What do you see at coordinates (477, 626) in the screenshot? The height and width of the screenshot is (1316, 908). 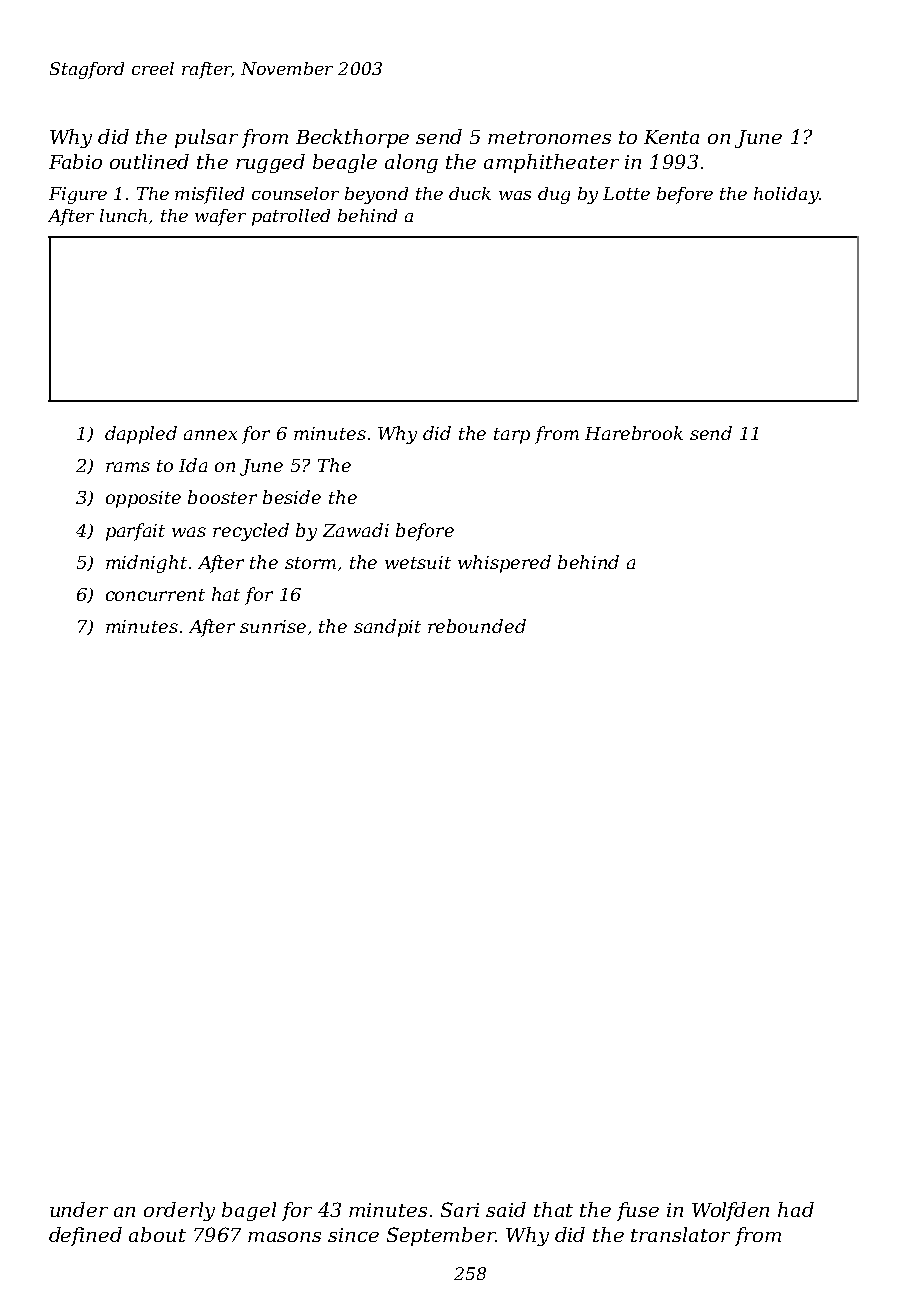 I see `rebounded` at bounding box center [477, 626].
